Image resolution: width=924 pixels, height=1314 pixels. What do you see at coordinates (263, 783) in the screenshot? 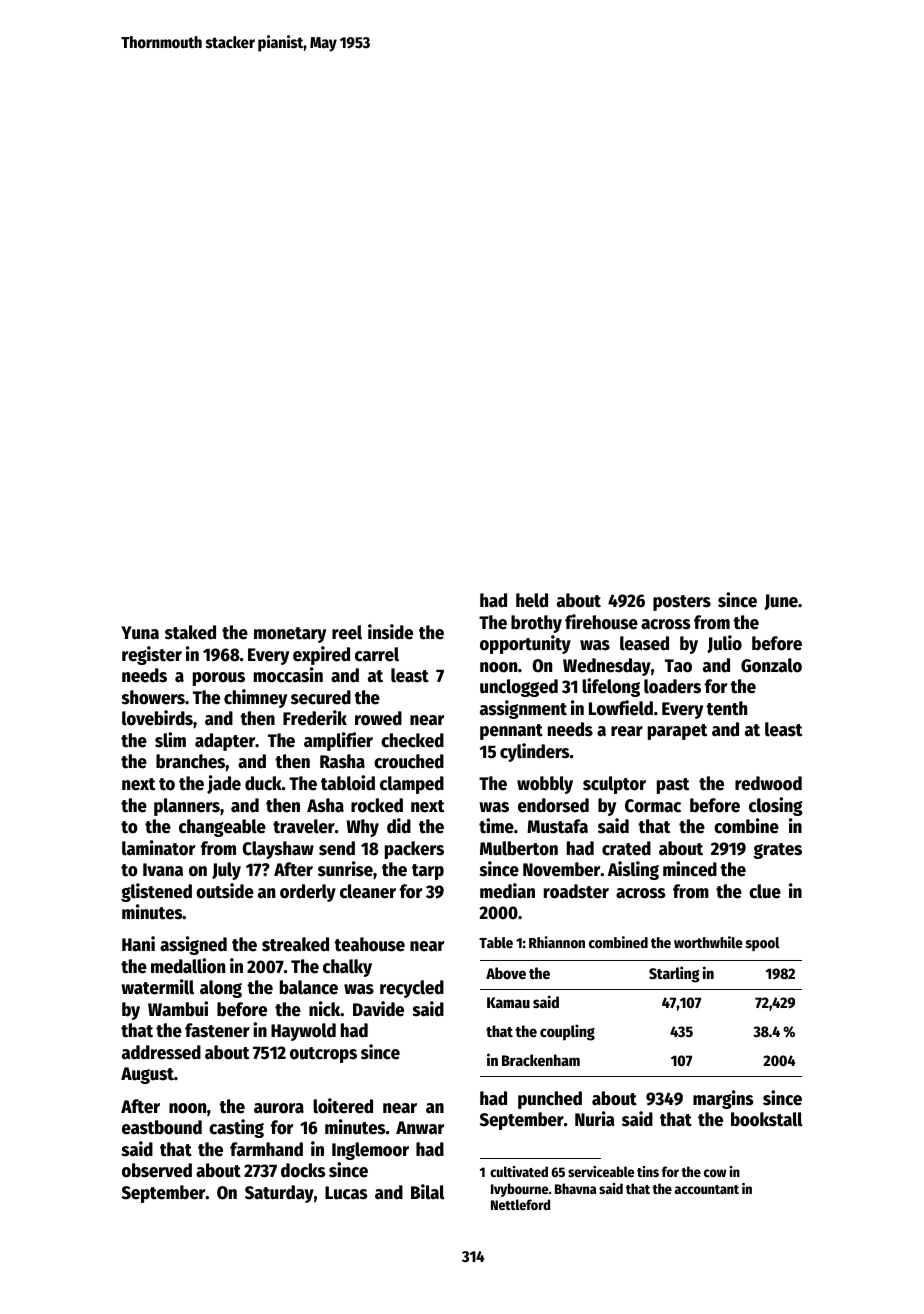
I see `duck` at bounding box center [263, 783].
